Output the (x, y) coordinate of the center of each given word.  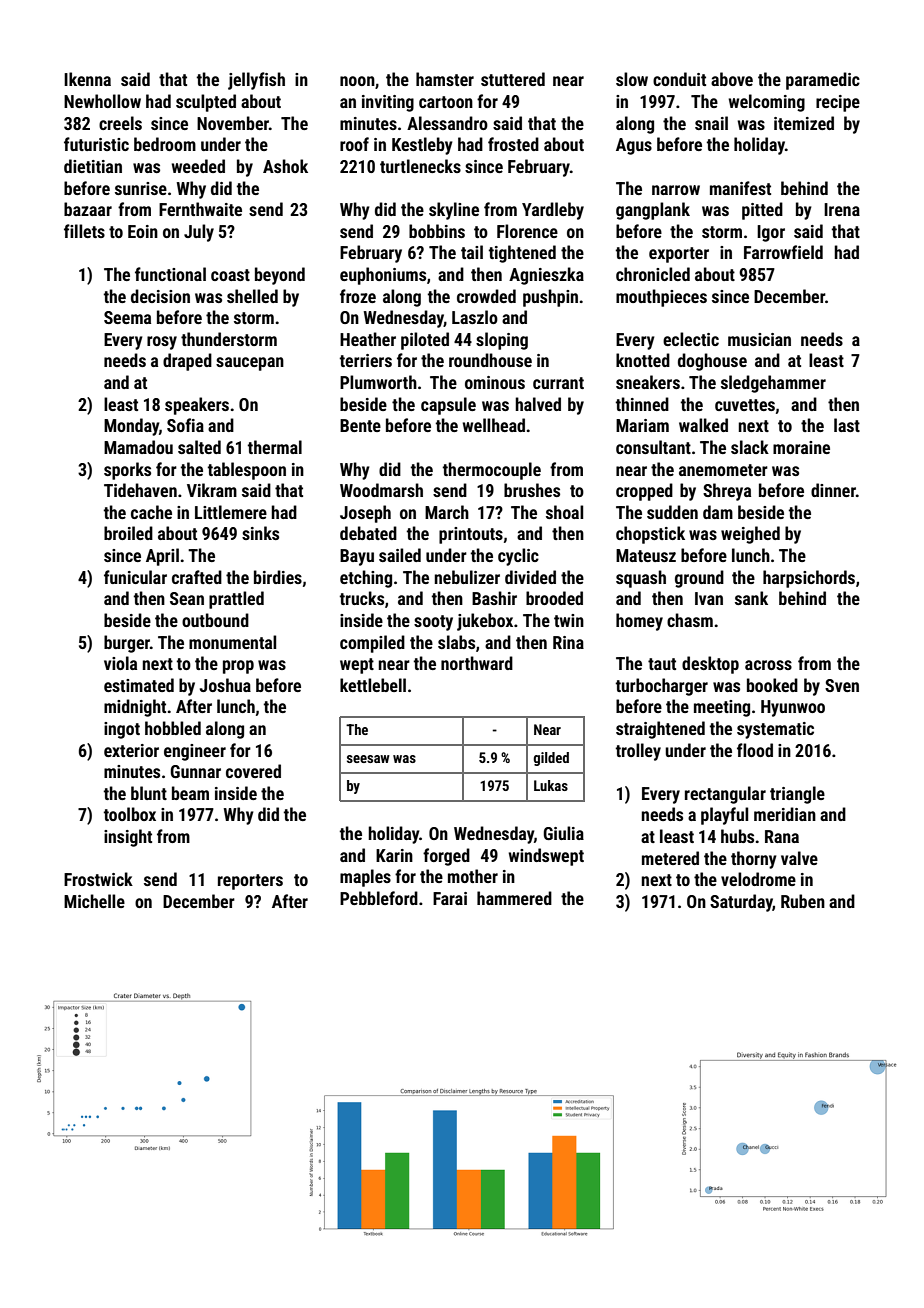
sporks (127, 471)
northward (477, 663)
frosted (513, 144)
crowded (486, 296)
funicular (135, 577)
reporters (250, 882)
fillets (84, 231)
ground (699, 579)
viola (120, 663)
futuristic (96, 144)
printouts (471, 535)
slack (750, 447)
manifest (740, 188)
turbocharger (662, 687)
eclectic (691, 339)
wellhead (493, 425)
